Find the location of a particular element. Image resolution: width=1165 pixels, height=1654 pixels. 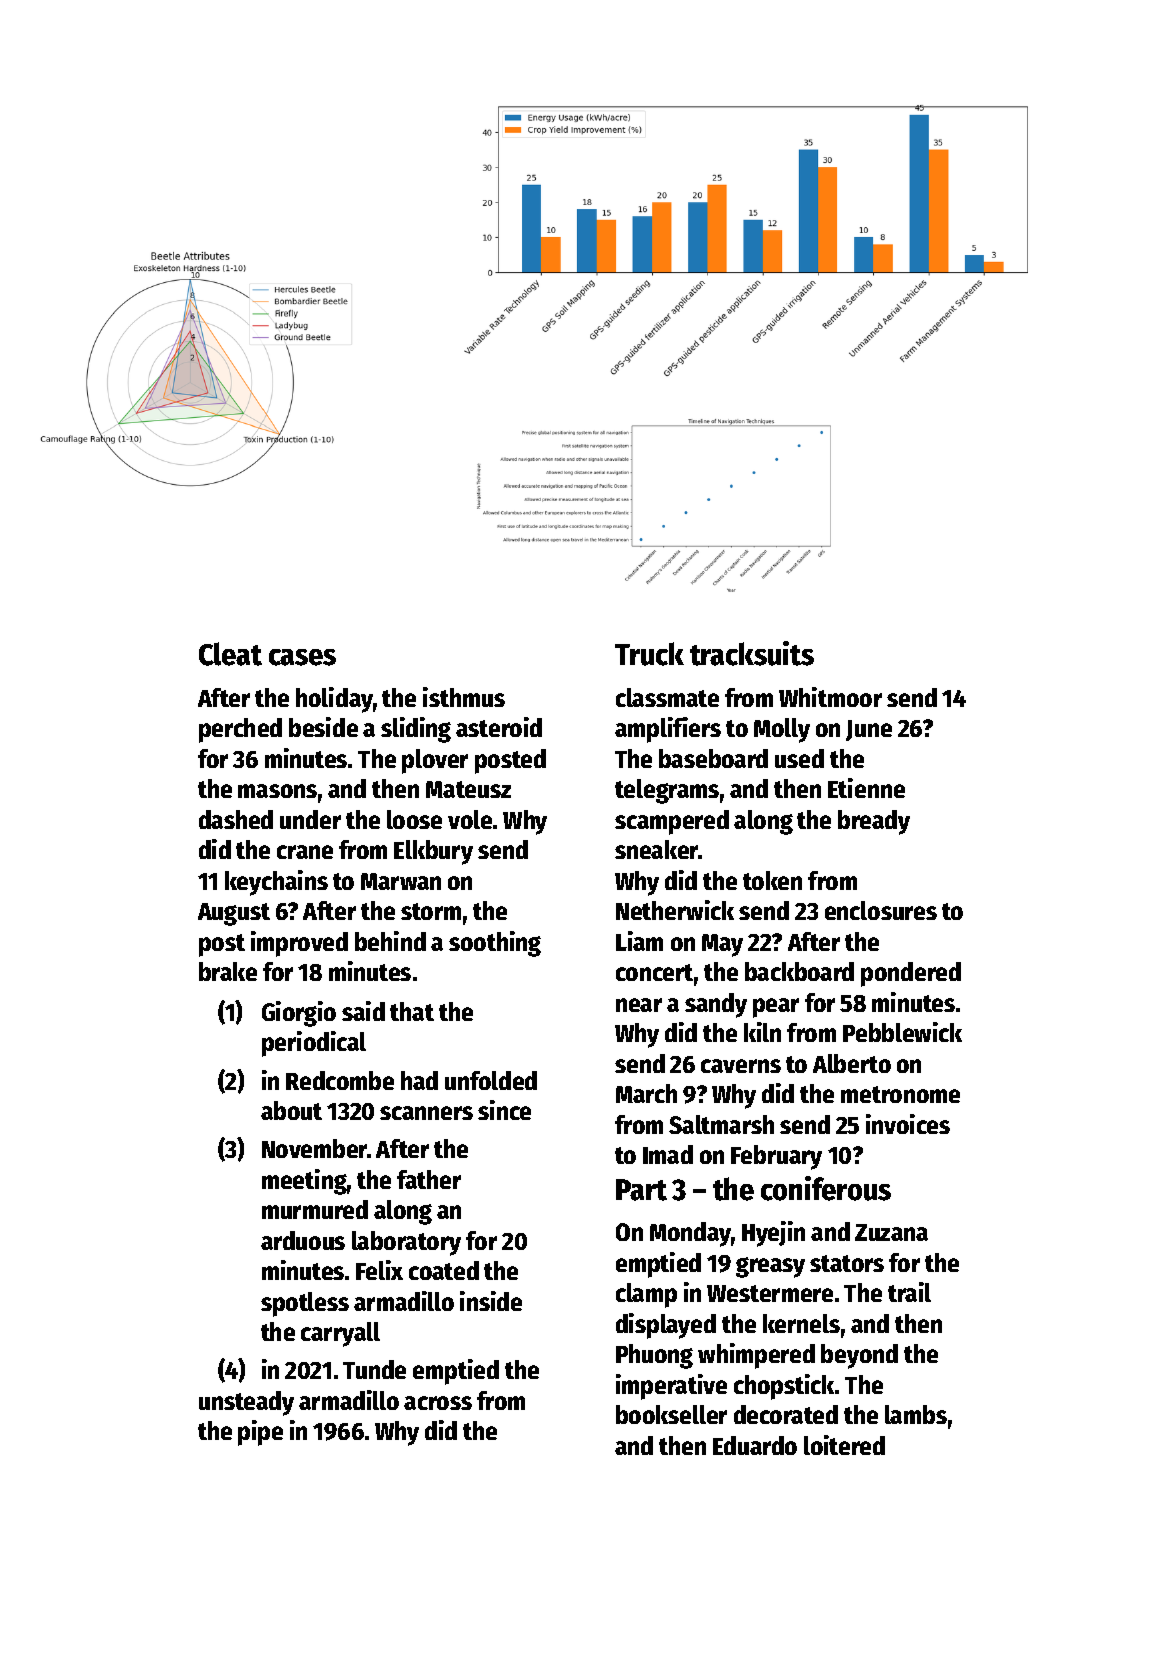

trail is located at coordinates (909, 1292).
